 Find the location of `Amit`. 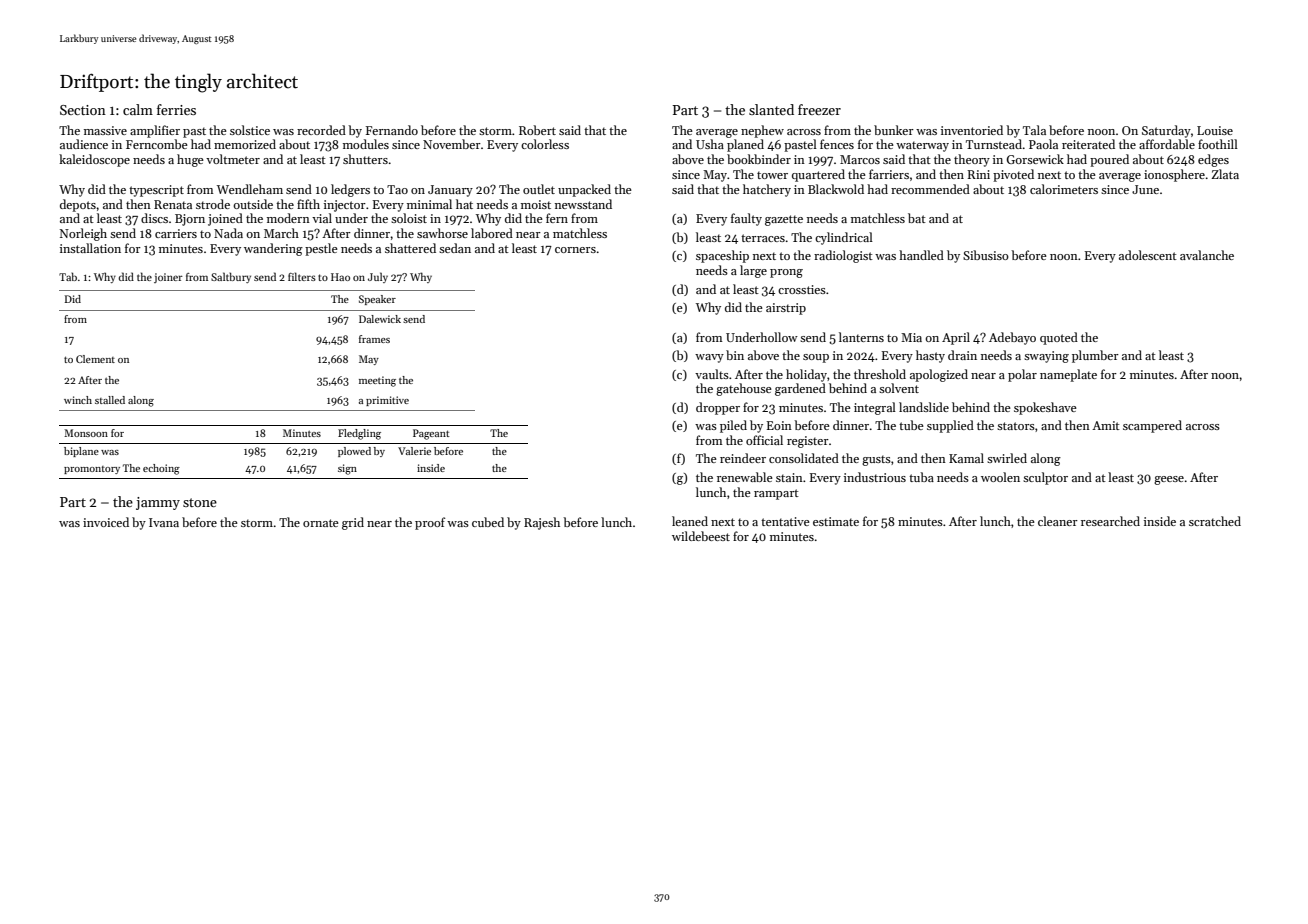

Amit is located at coordinates (1106, 425).
